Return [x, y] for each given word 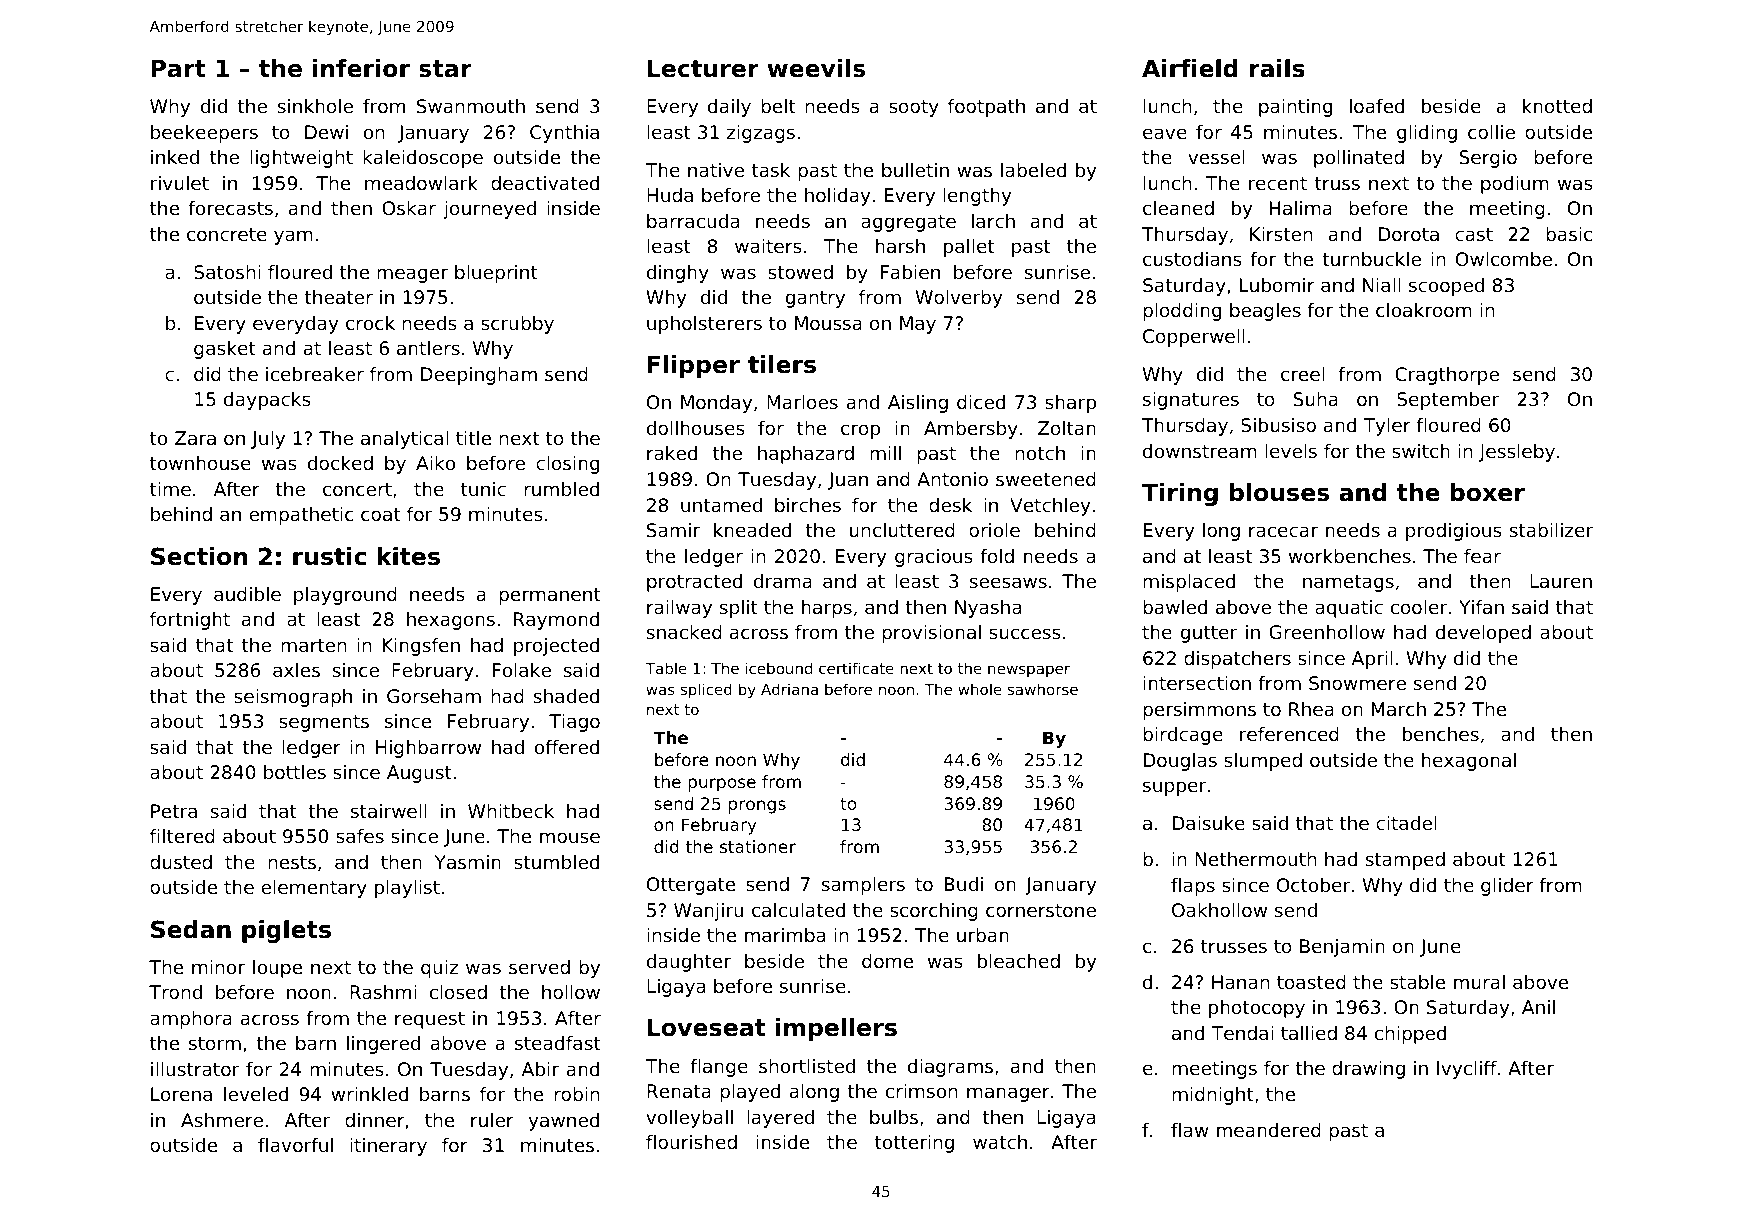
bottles [295, 772]
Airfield [1190, 68]
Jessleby [1517, 453]
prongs [757, 807]
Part [178, 68]
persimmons [1199, 711]
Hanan [1240, 982]
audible [247, 594]
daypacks [267, 401]
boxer [1487, 492]
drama [783, 581]
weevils [816, 68]
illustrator [195, 1069]
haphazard [806, 455]
